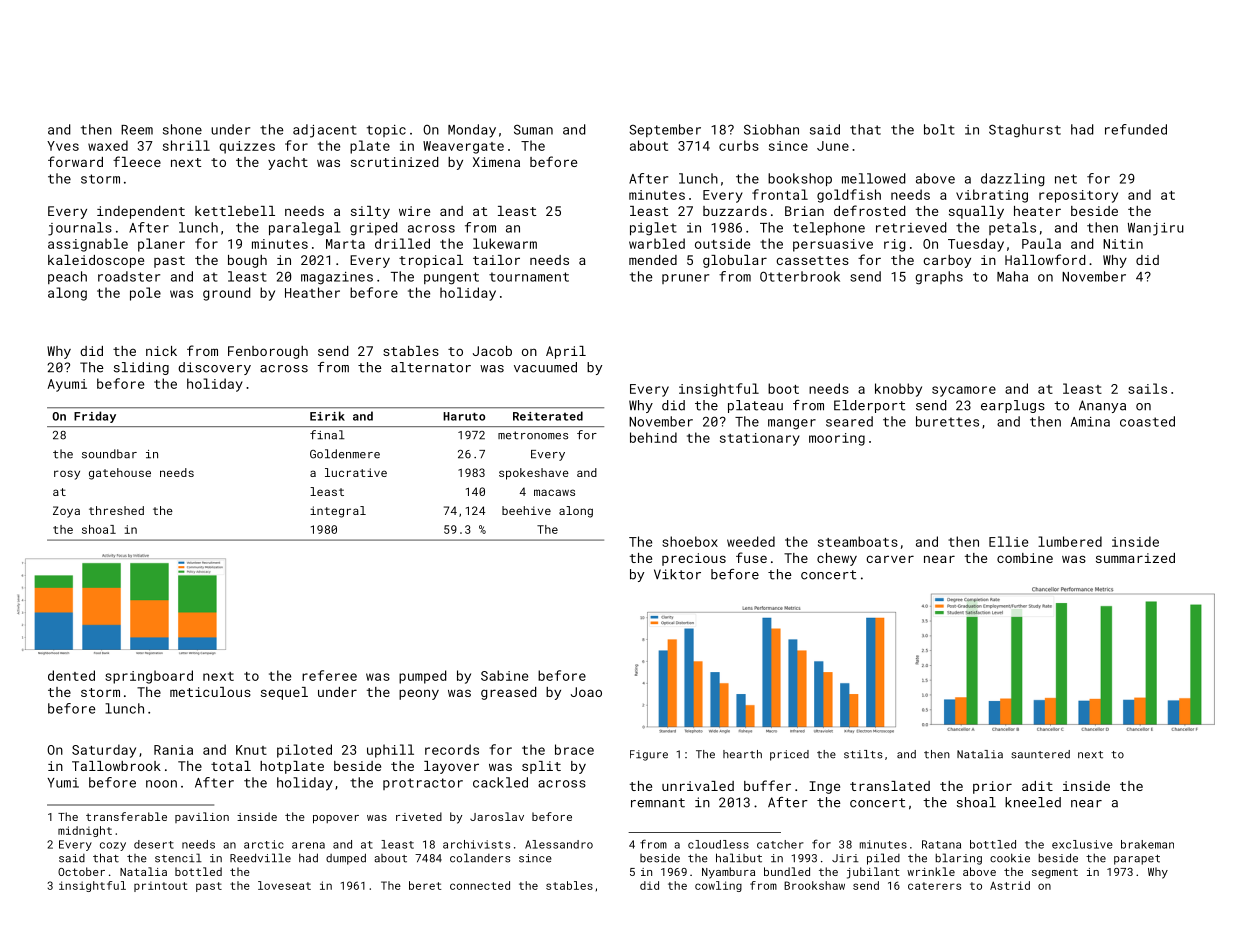 This image has width=1233, height=952. I want to click on stilts, so click(863, 754).
